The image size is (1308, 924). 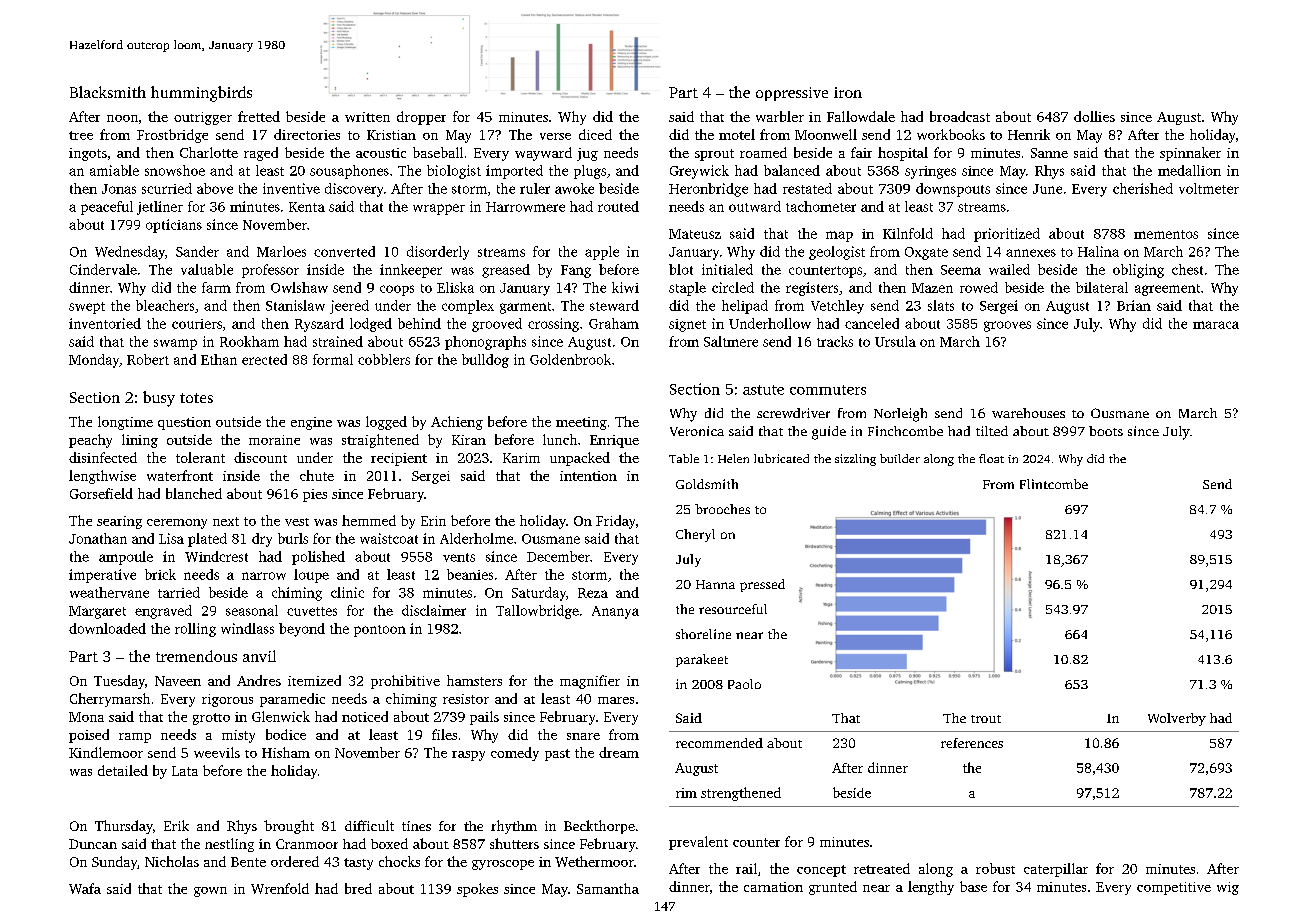 I want to click on hamsters, so click(x=474, y=680).
